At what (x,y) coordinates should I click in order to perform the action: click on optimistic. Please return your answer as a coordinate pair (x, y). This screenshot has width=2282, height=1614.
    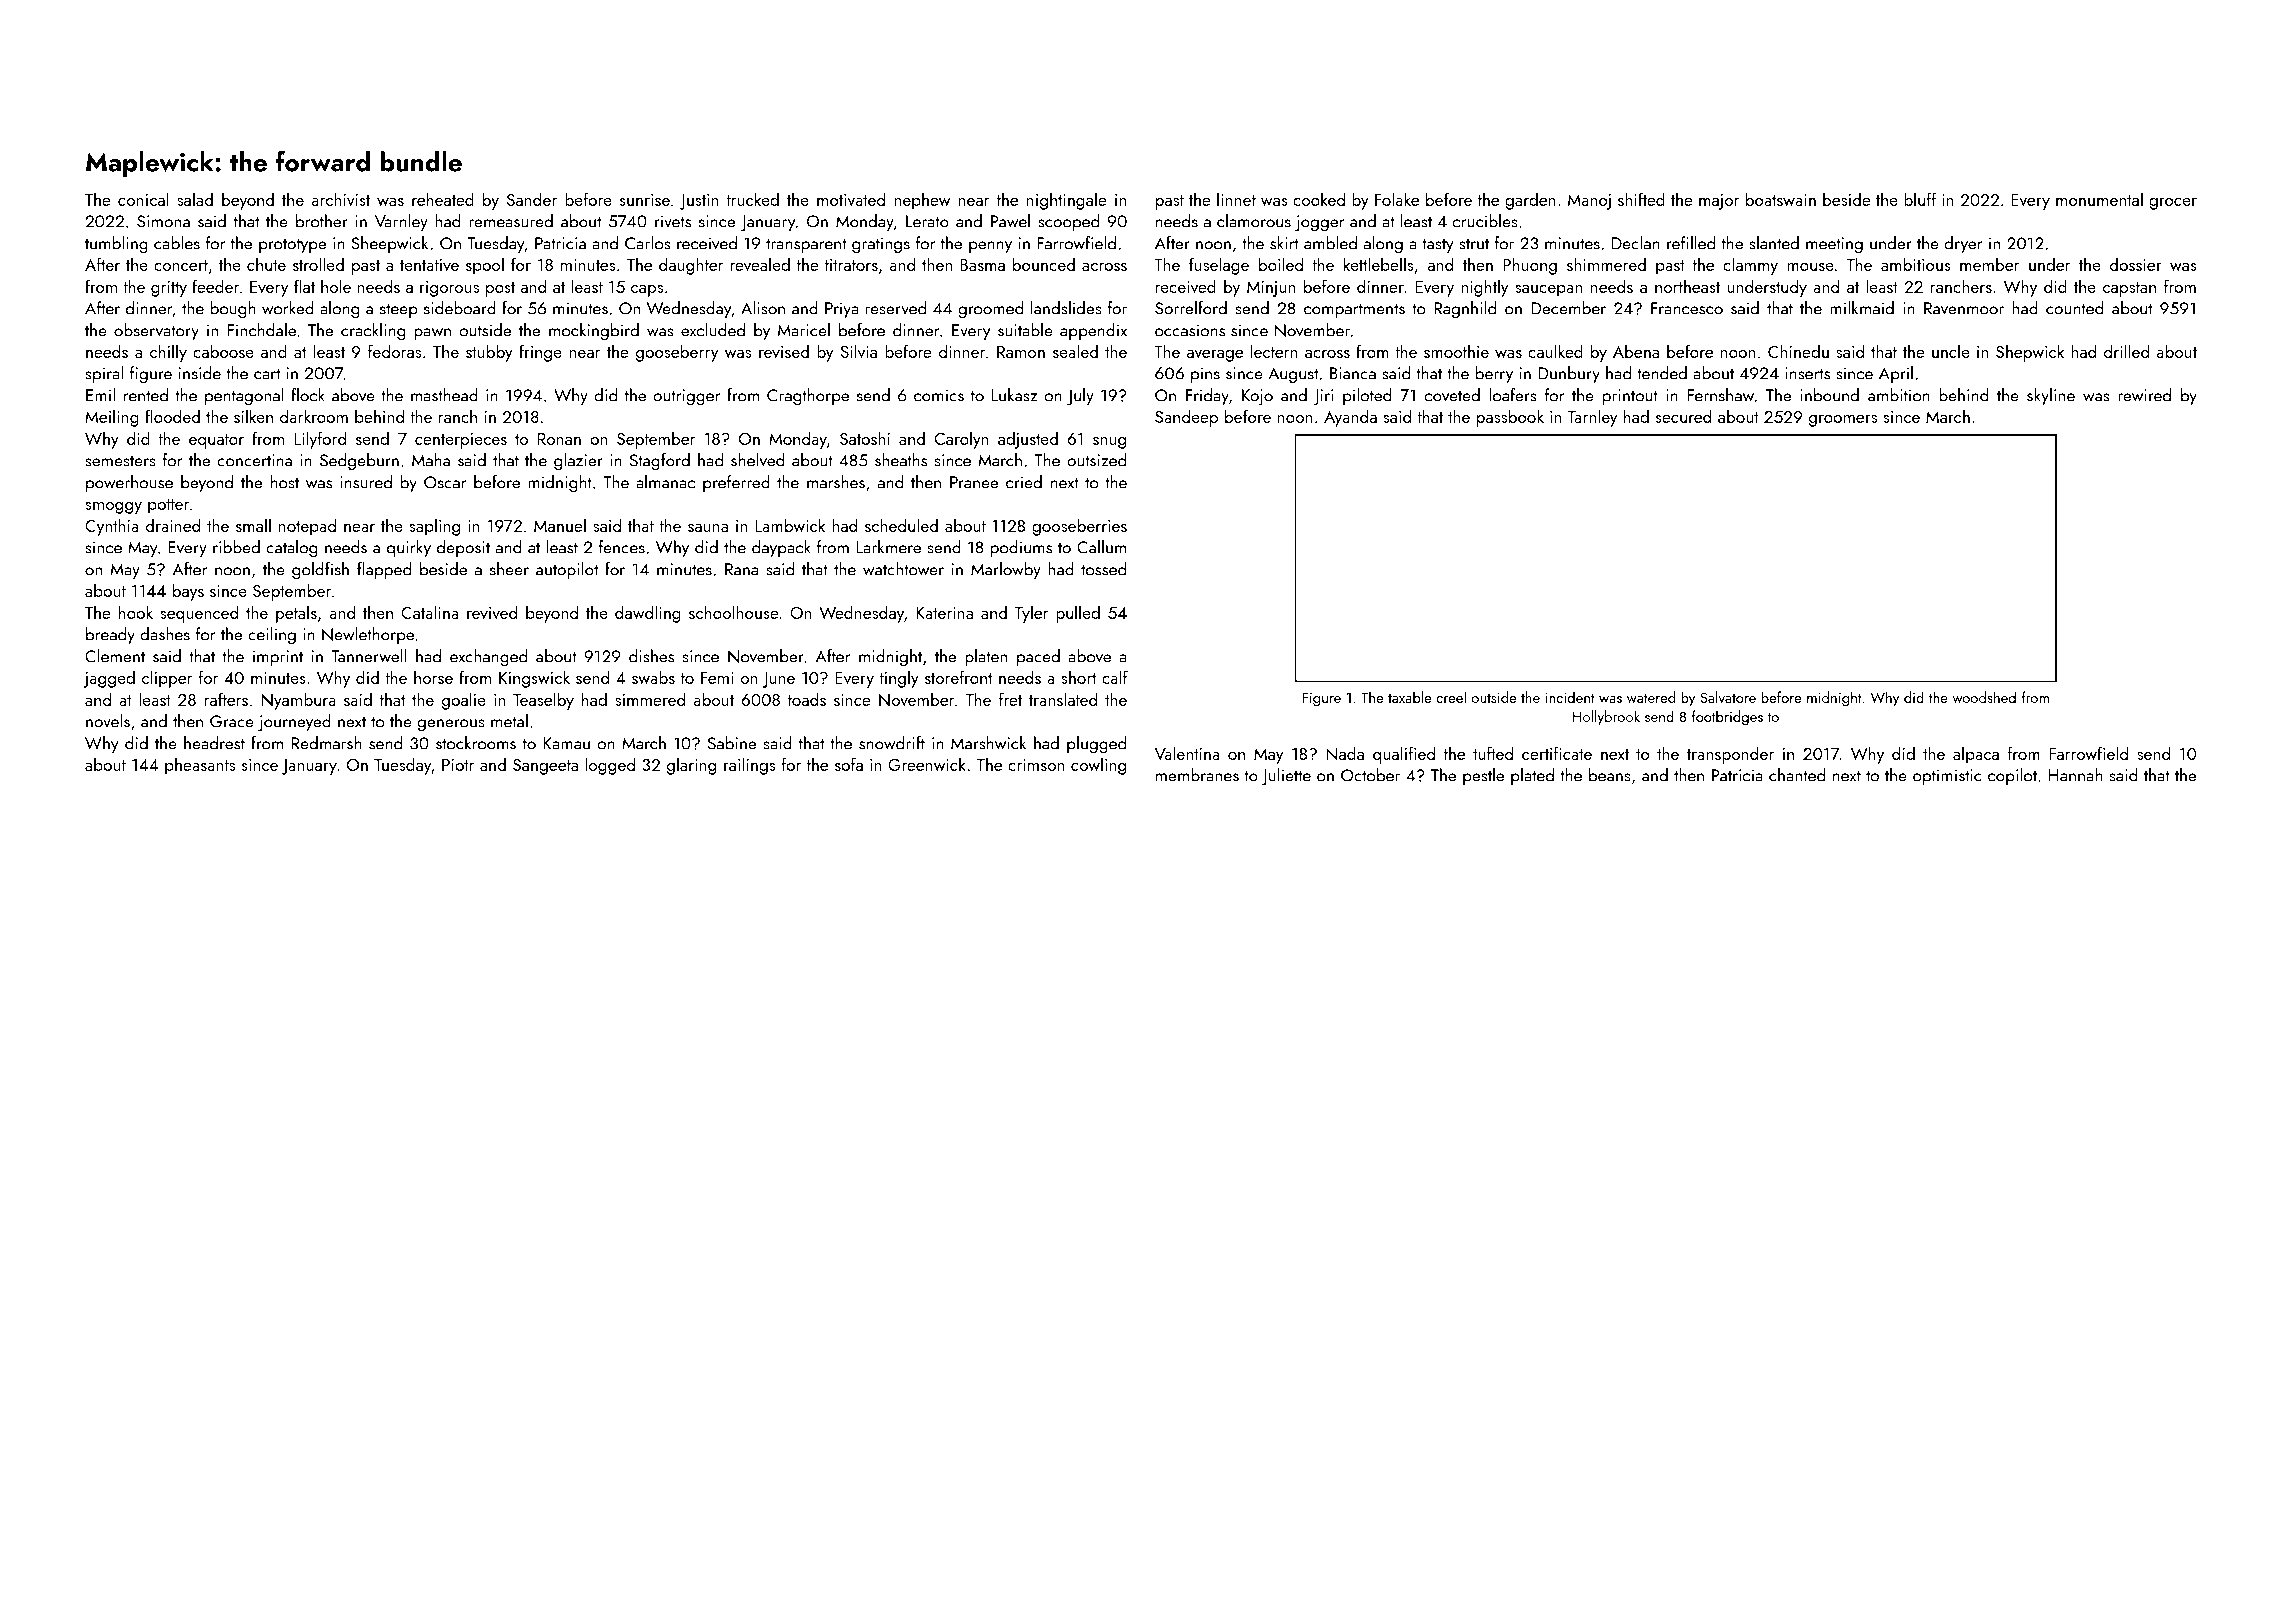
    Looking at the image, I should click on (1947, 777).
